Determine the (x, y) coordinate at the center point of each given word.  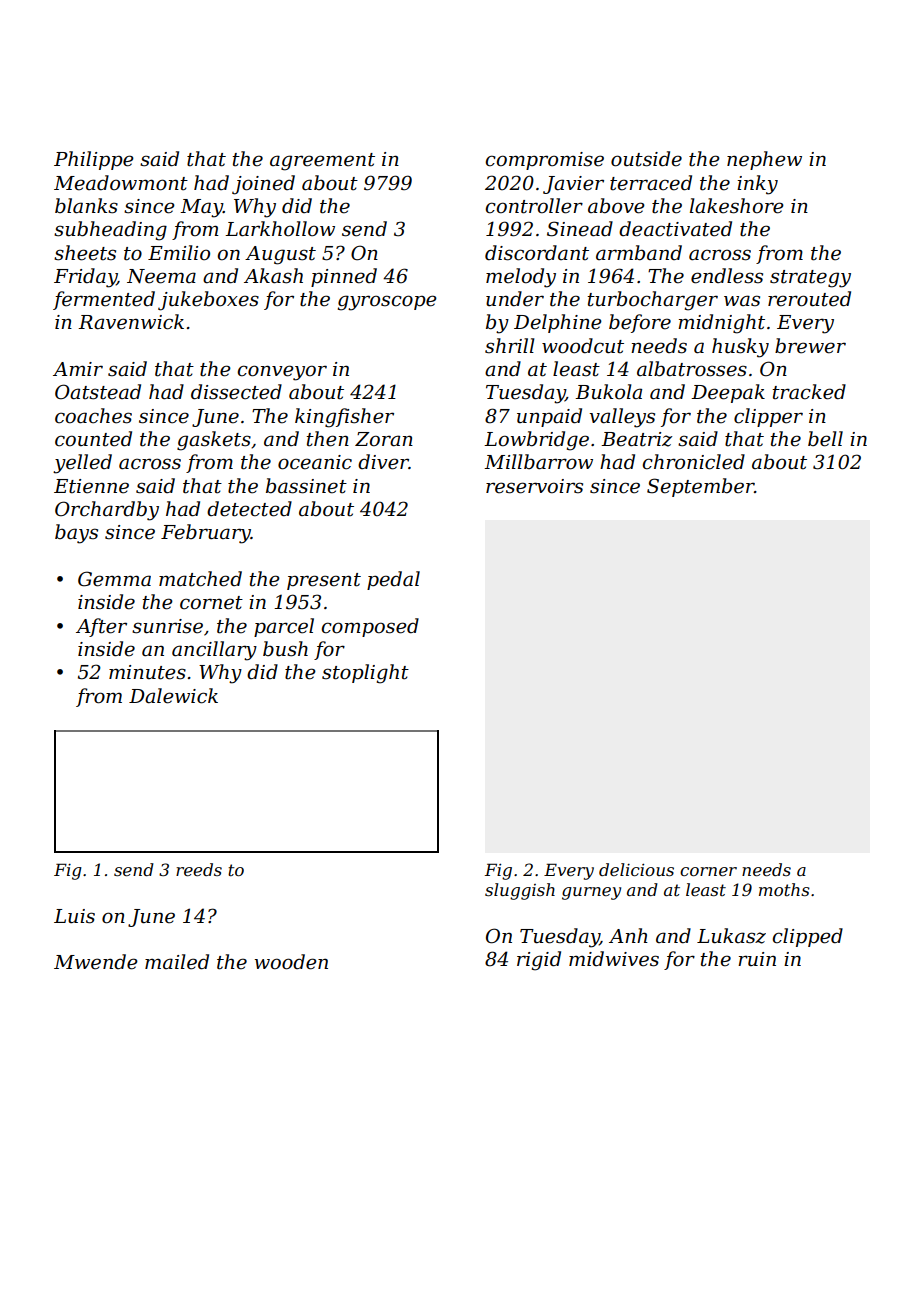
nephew (764, 160)
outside (646, 159)
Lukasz (731, 936)
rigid (539, 961)
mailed (177, 962)
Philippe (94, 160)
